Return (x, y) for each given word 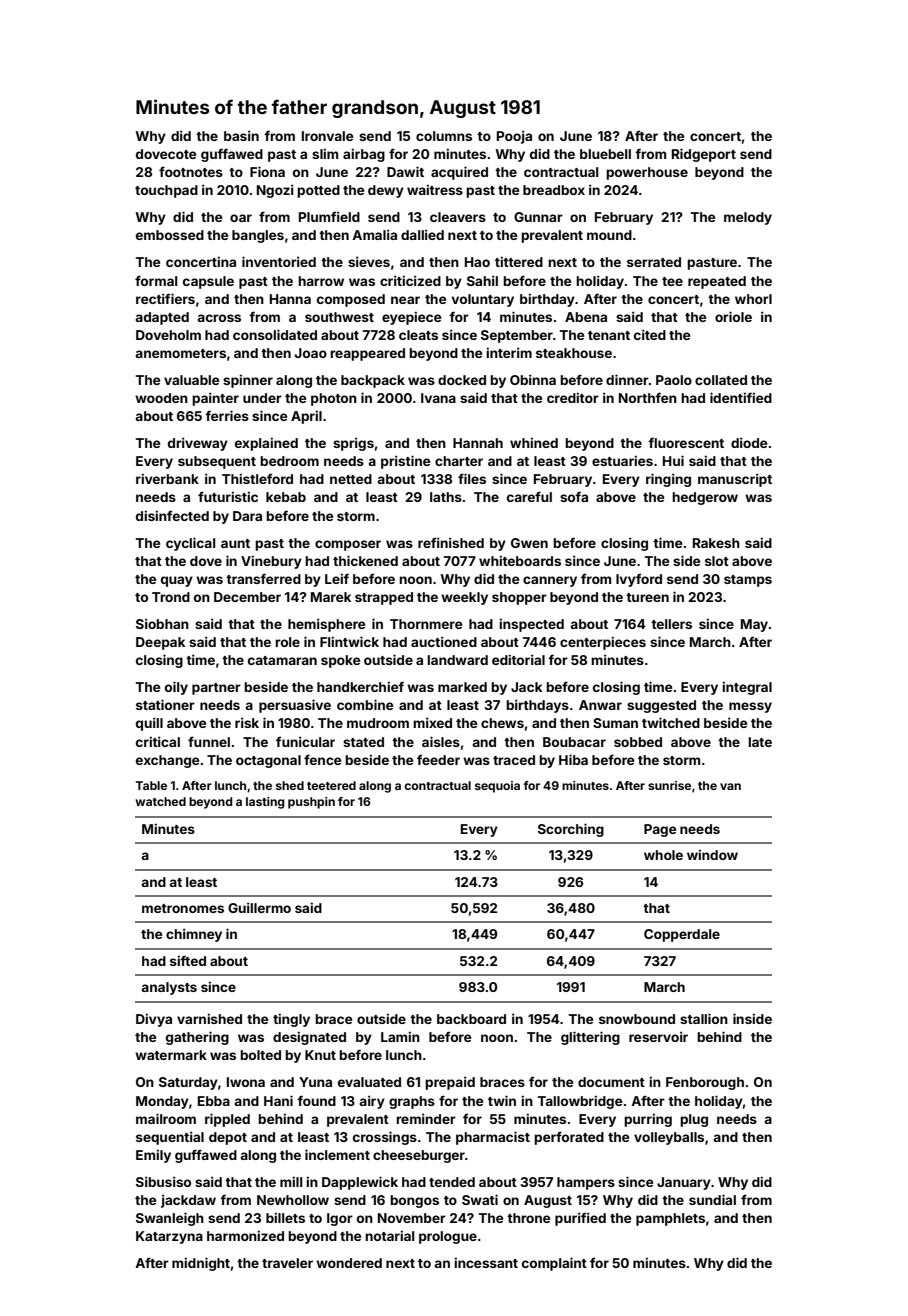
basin (241, 135)
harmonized (245, 1235)
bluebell (605, 154)
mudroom (378, 723)
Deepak (160, 643)
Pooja (514, 137)
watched (160, 801)
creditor (573, 397)
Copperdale (682, 935)
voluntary (483, 300)
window (712, 854)
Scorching (571, 830)
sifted (188, 960)
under (262, 398)
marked (462, 687)
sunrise (669, 785)
